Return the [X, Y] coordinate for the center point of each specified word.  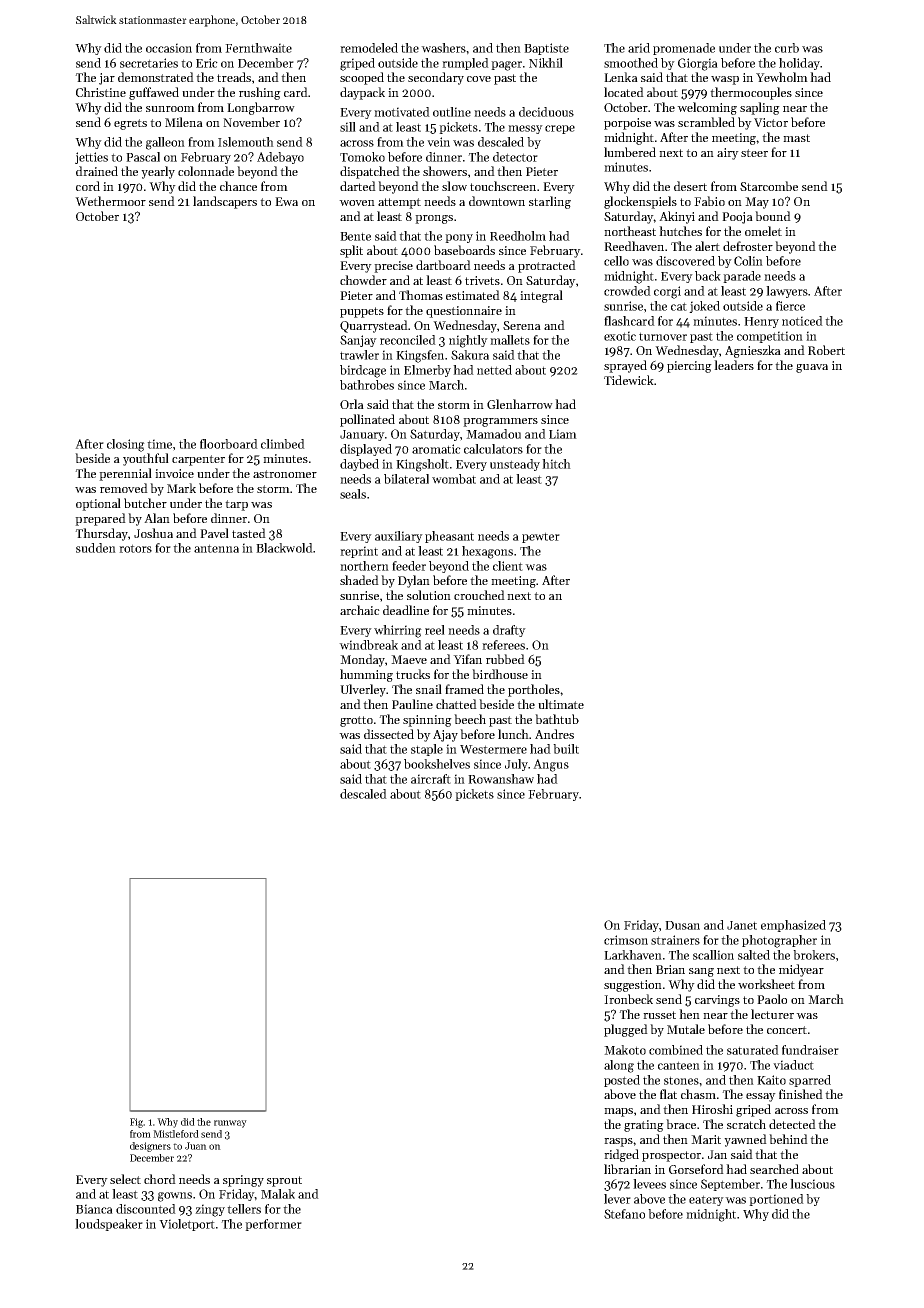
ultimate [561, 704]
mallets [510, 340]
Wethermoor [110, 201]
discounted [146, 1209]
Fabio [709, 201]
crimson [626, 940]
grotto [356, 721]
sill [348, 127]
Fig [137, 1123]
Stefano [624, 1214]
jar [107, 79]
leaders [734, 365]
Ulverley [363, 690]
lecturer [772, 1014]
